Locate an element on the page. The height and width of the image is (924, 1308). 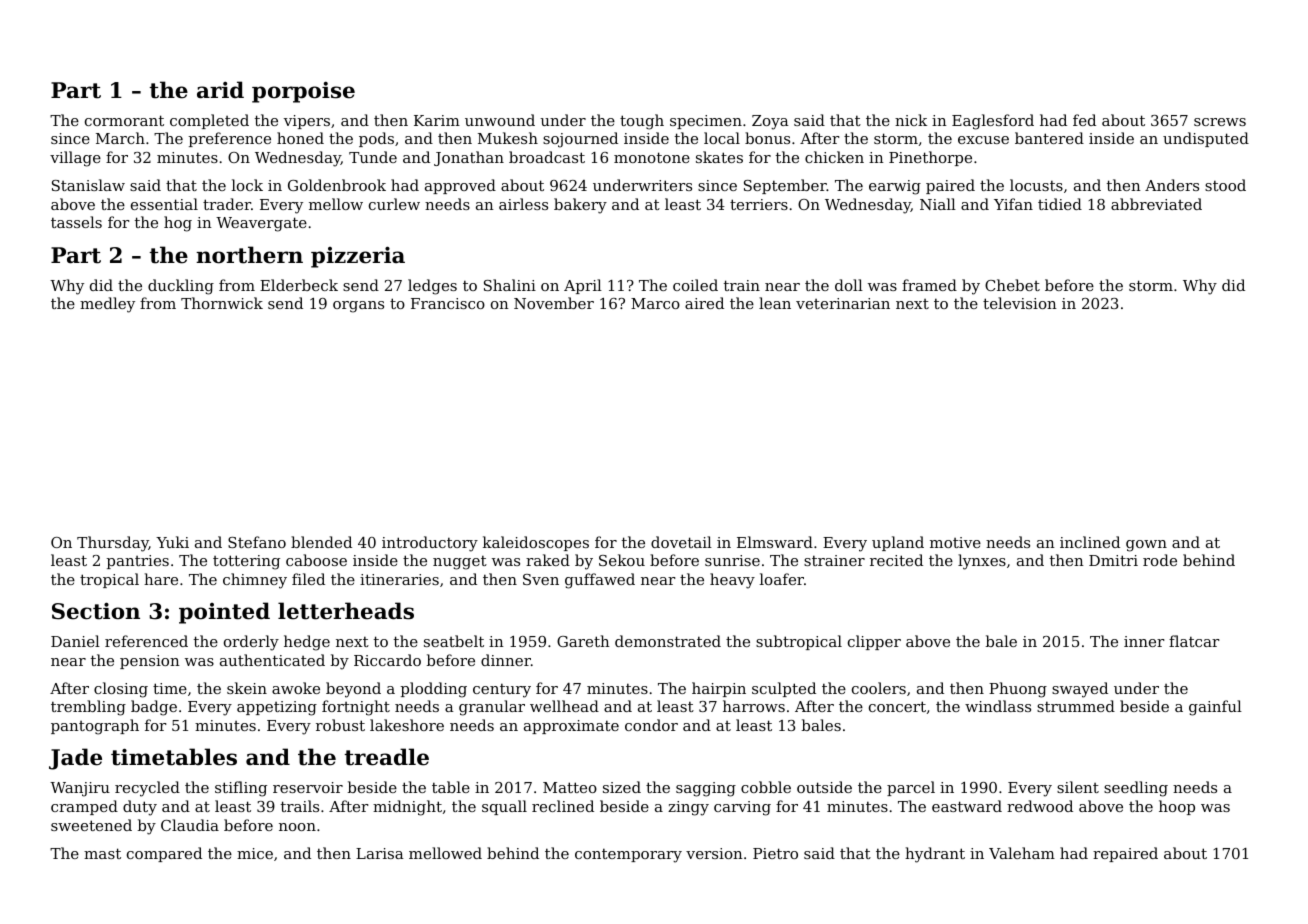
village is located at coordinates (75, 159).
